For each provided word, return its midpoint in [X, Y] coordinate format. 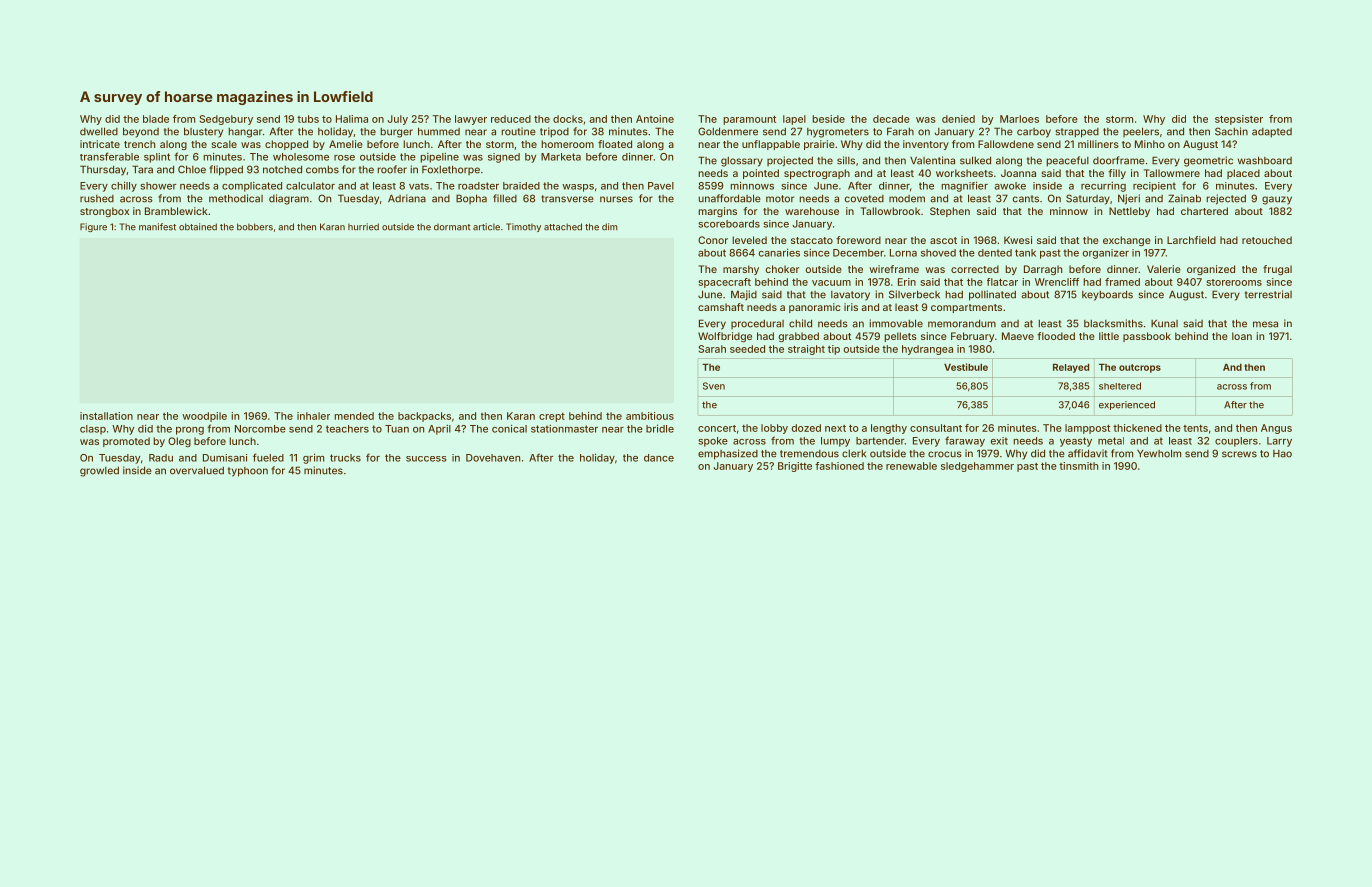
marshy [741, 270]
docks [568, 119]
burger [396, 133]
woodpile [204, 417]
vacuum [831, 283]
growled [99, 471]
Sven [714, 386]
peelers [1141, 132]
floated [615, 144]
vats [419, 186]
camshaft [721, 307]
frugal [1277, 270]
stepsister [1239, 120]
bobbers [255, 227]
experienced [1127, 405]
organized [1211, 270]
